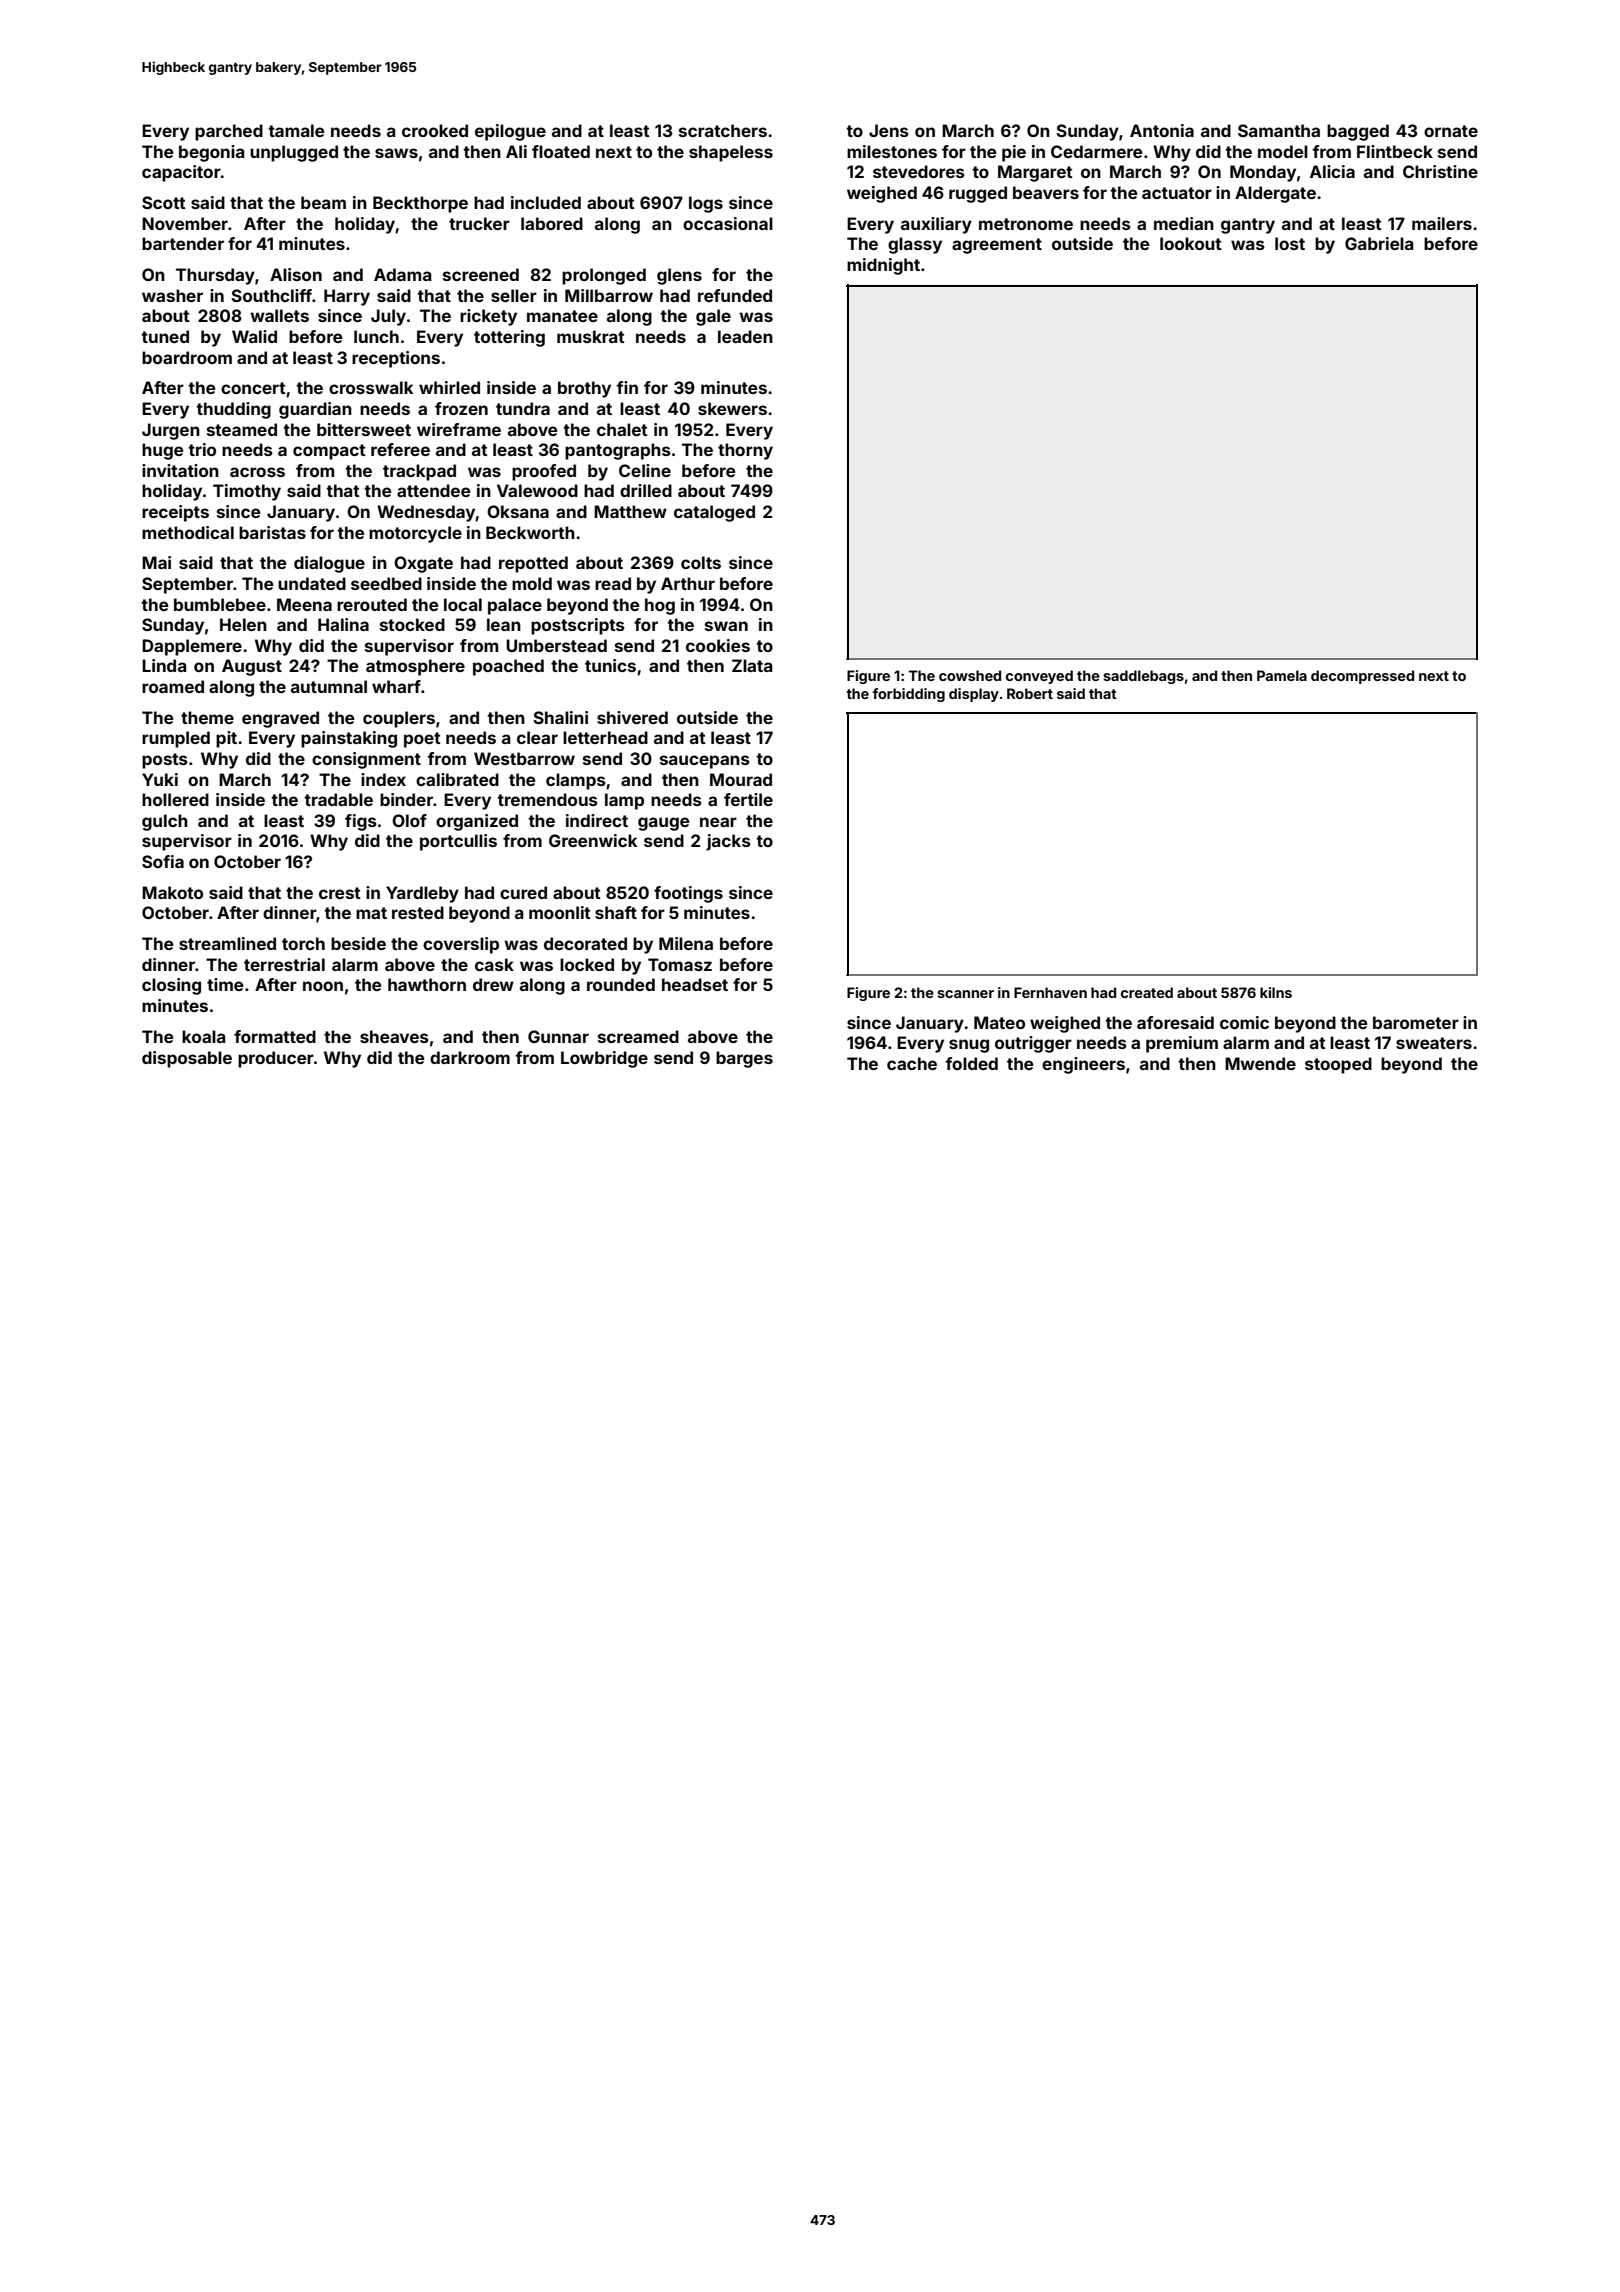 The height and width of the document is (2292, 1620). Describe the element at coordinates (705, 762) in the document. I see `saucepans` at that location.
